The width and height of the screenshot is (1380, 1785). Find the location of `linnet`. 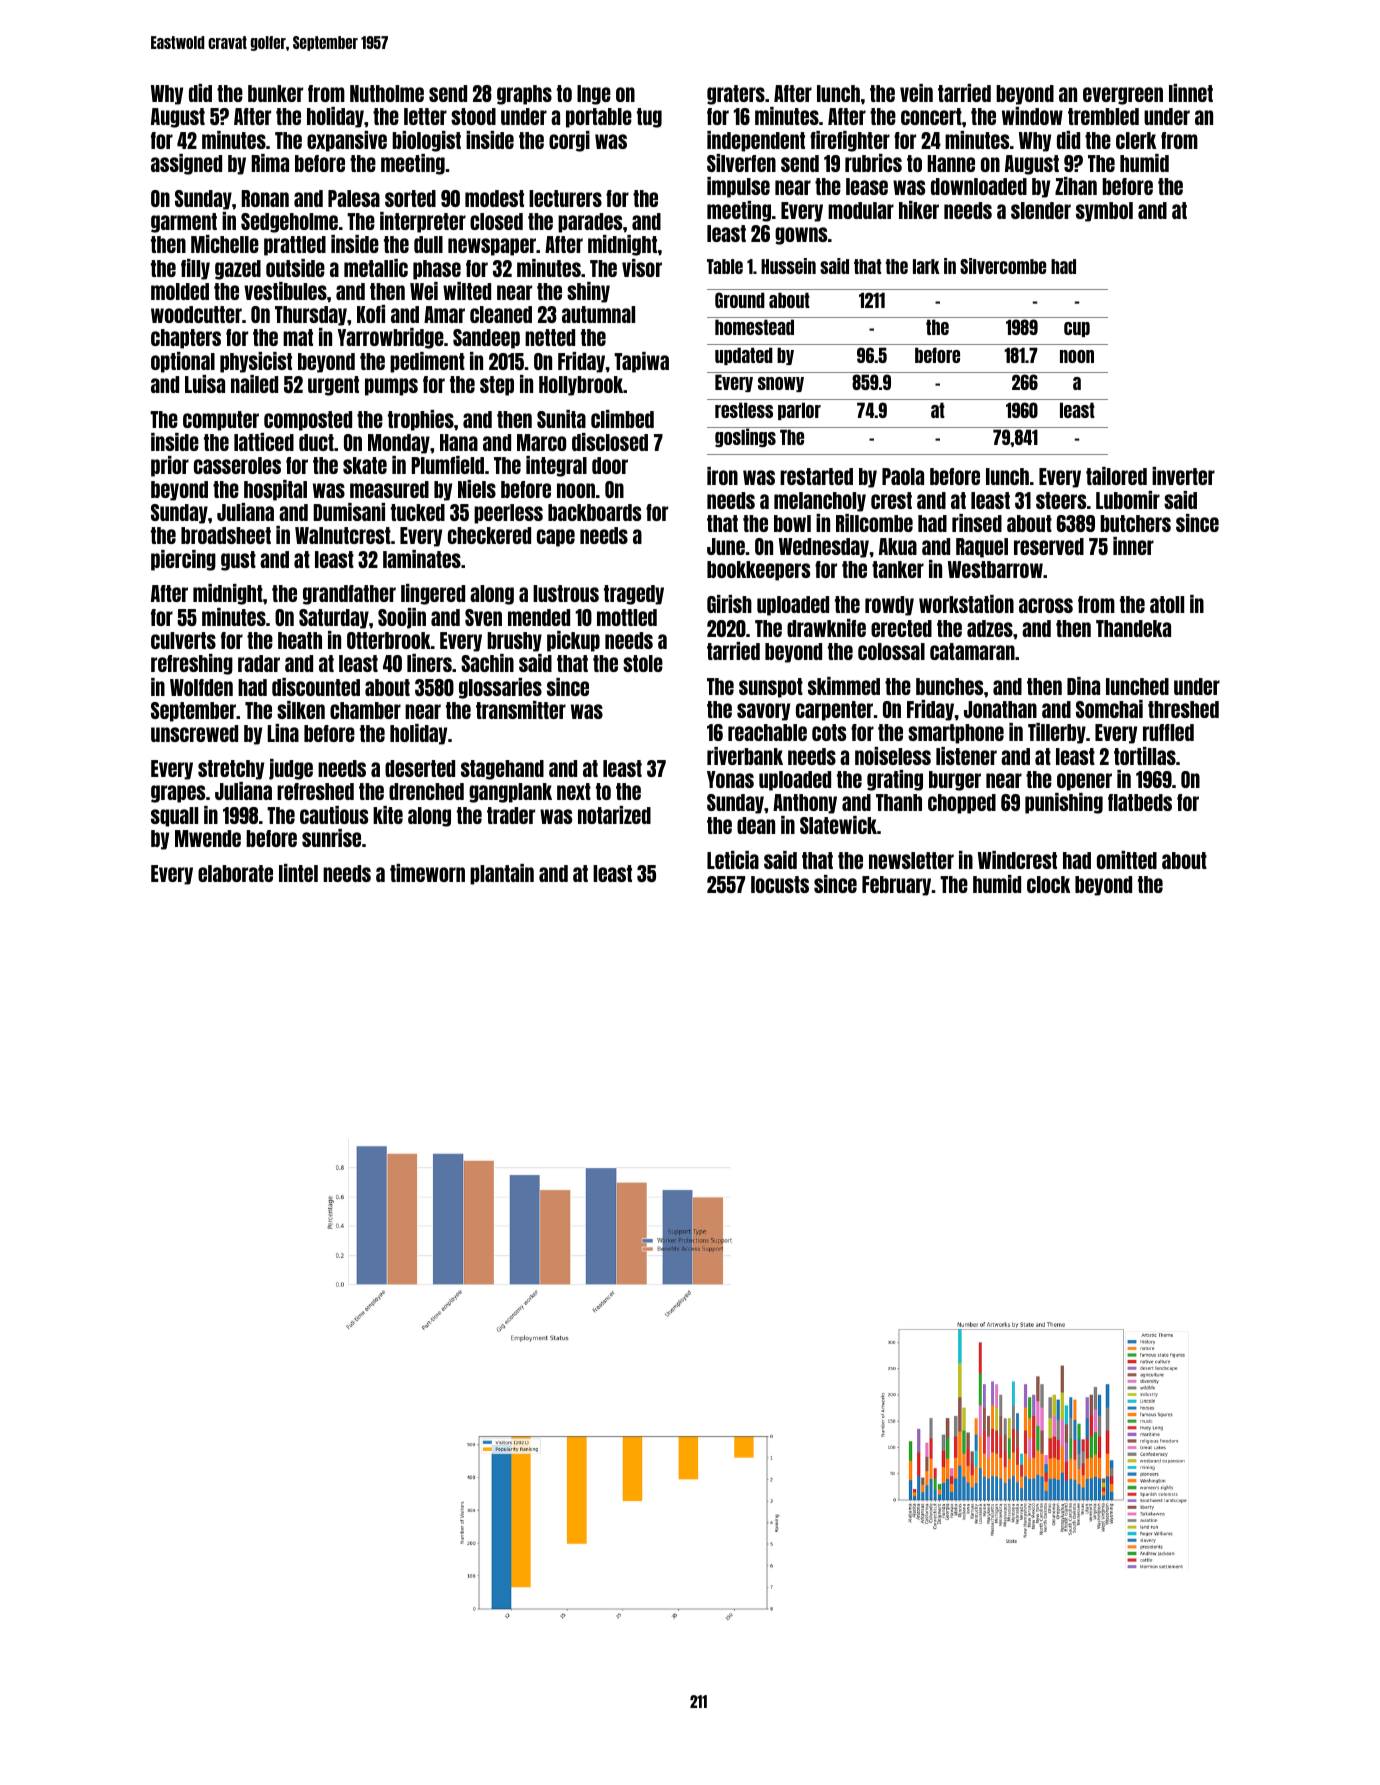

linnet is located at coordinates (1191, 93).
